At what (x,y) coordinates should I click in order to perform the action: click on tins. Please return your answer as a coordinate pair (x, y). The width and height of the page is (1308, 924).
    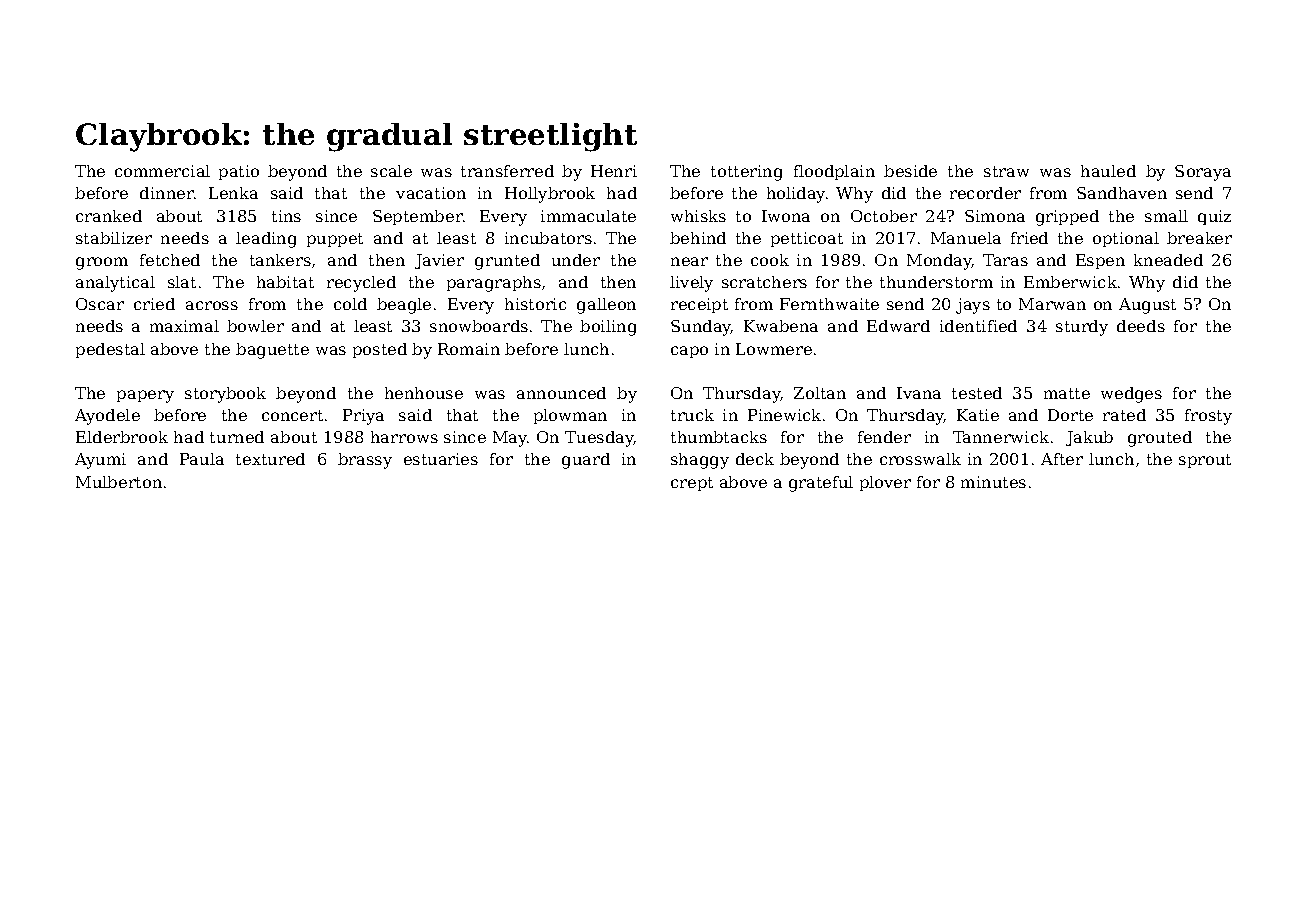
    Looking at the image, I should click on (286, 216).
